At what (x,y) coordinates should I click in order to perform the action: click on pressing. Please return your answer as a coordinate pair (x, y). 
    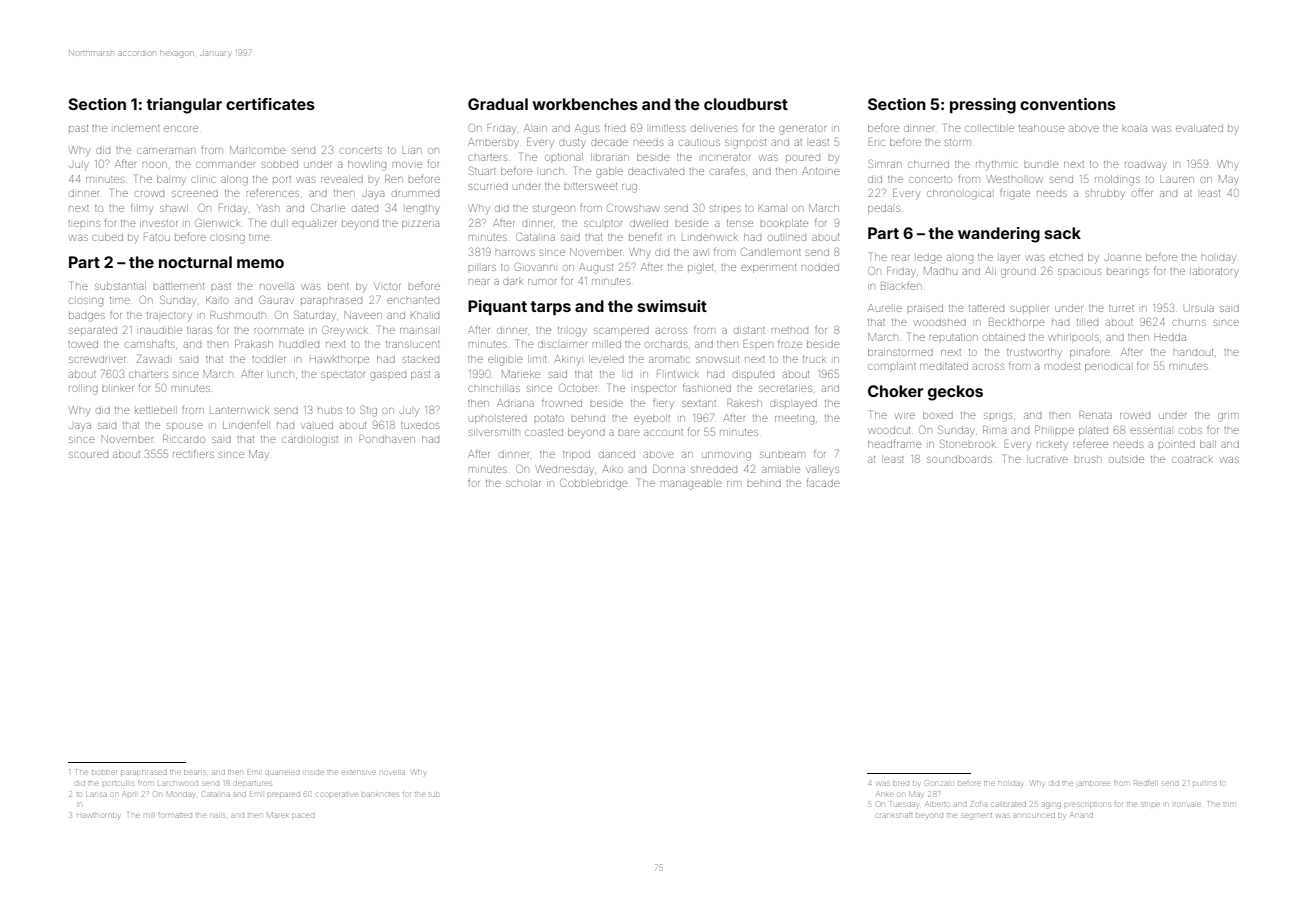
    Looking at the image, I should click on (983, 106).
